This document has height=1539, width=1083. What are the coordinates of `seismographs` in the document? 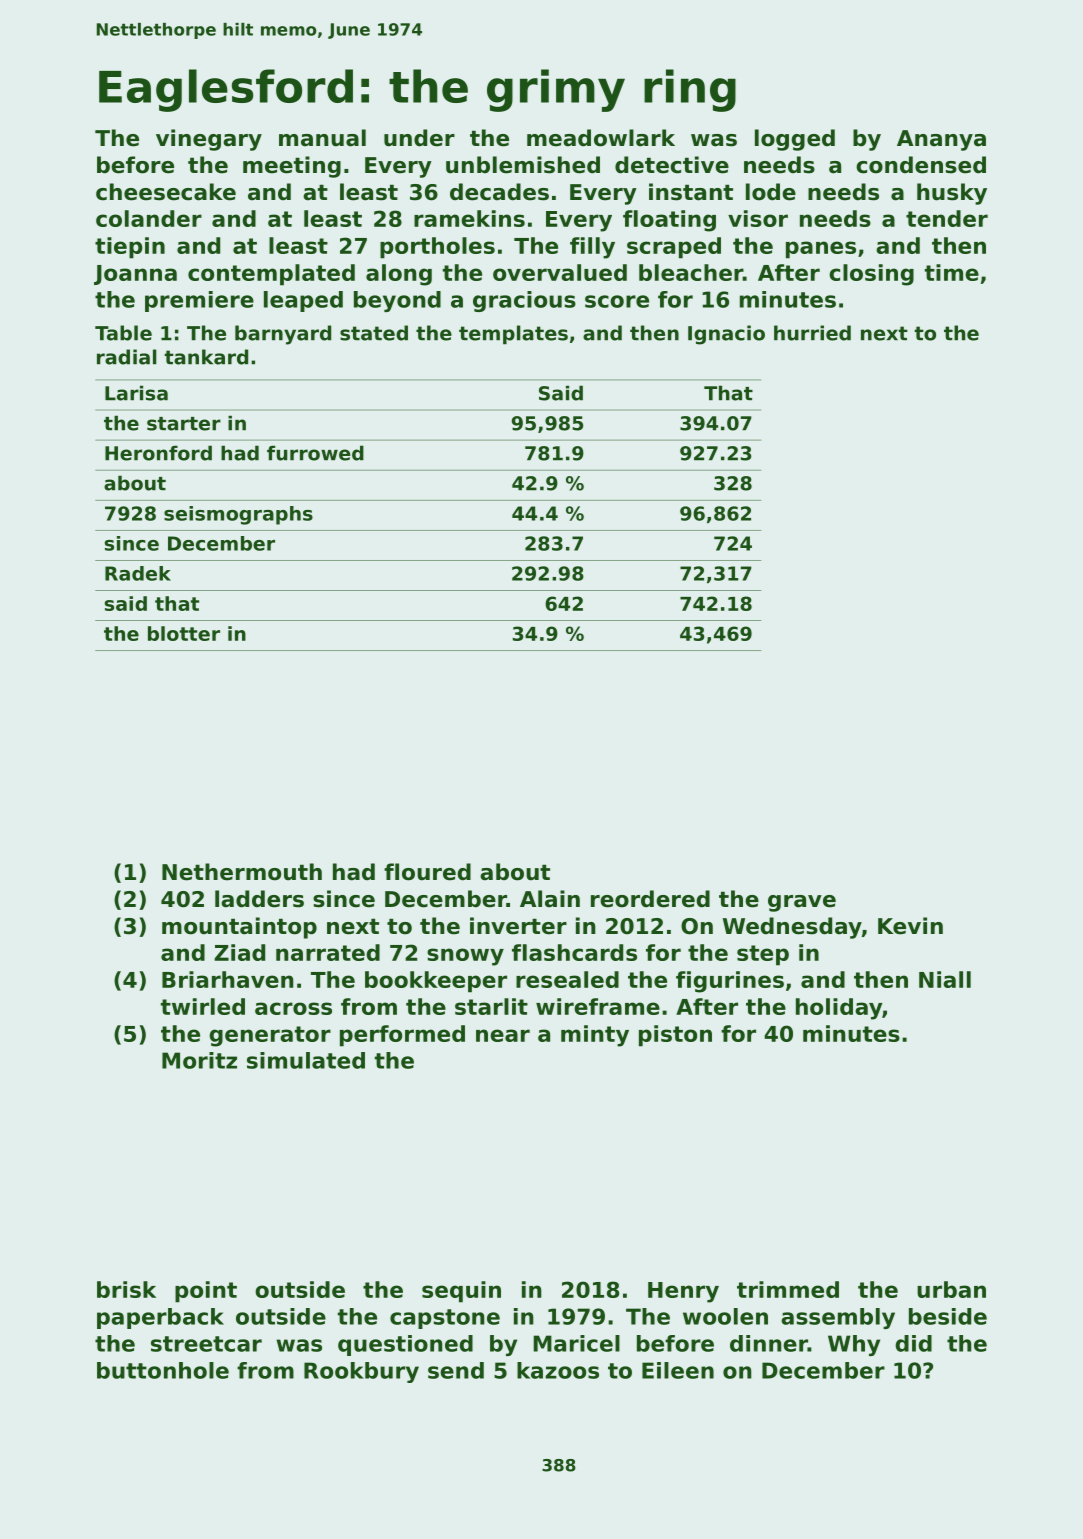 It's located at (238, 515).
